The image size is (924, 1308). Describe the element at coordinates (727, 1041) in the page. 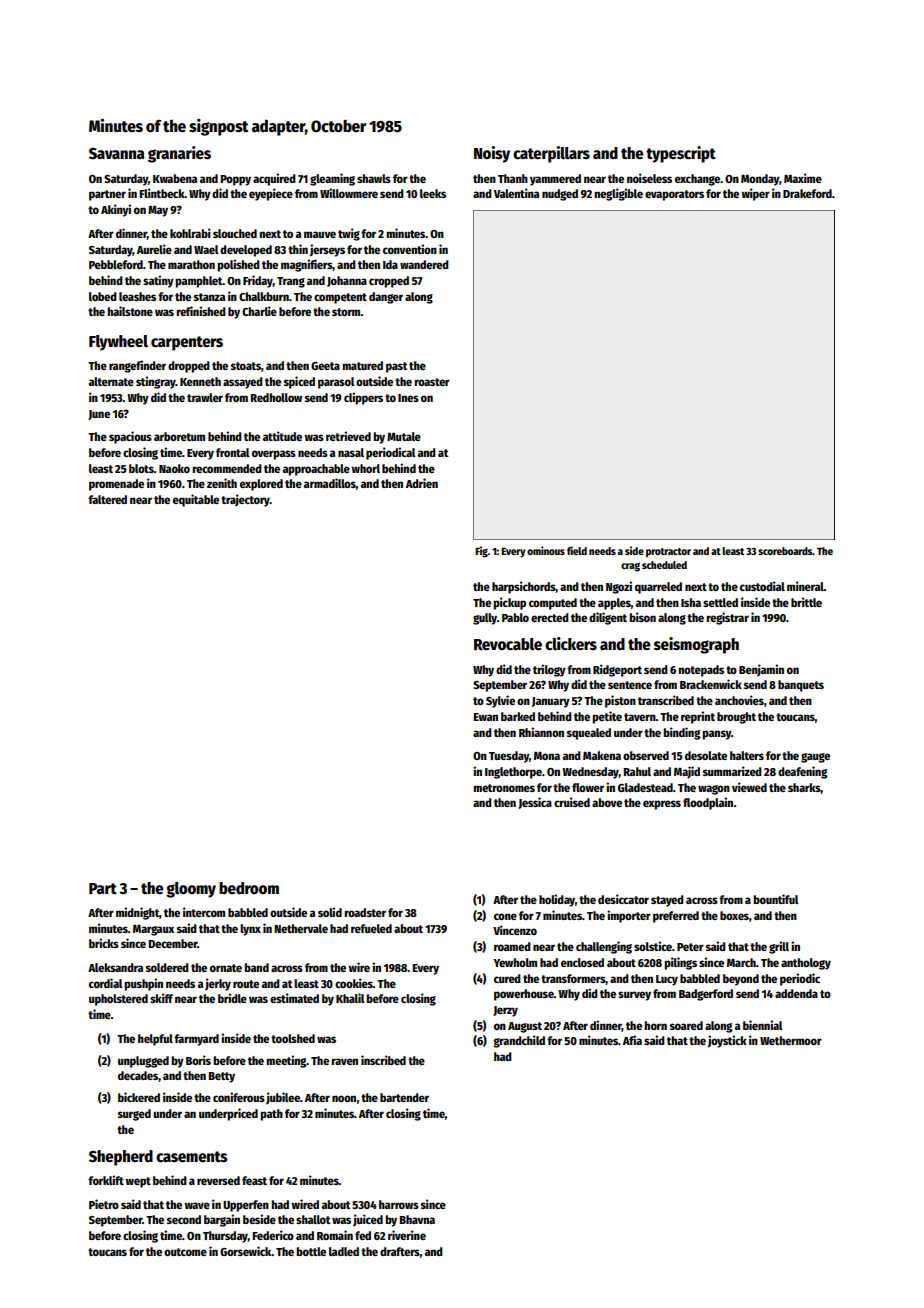

I see `joystick` at that location.
